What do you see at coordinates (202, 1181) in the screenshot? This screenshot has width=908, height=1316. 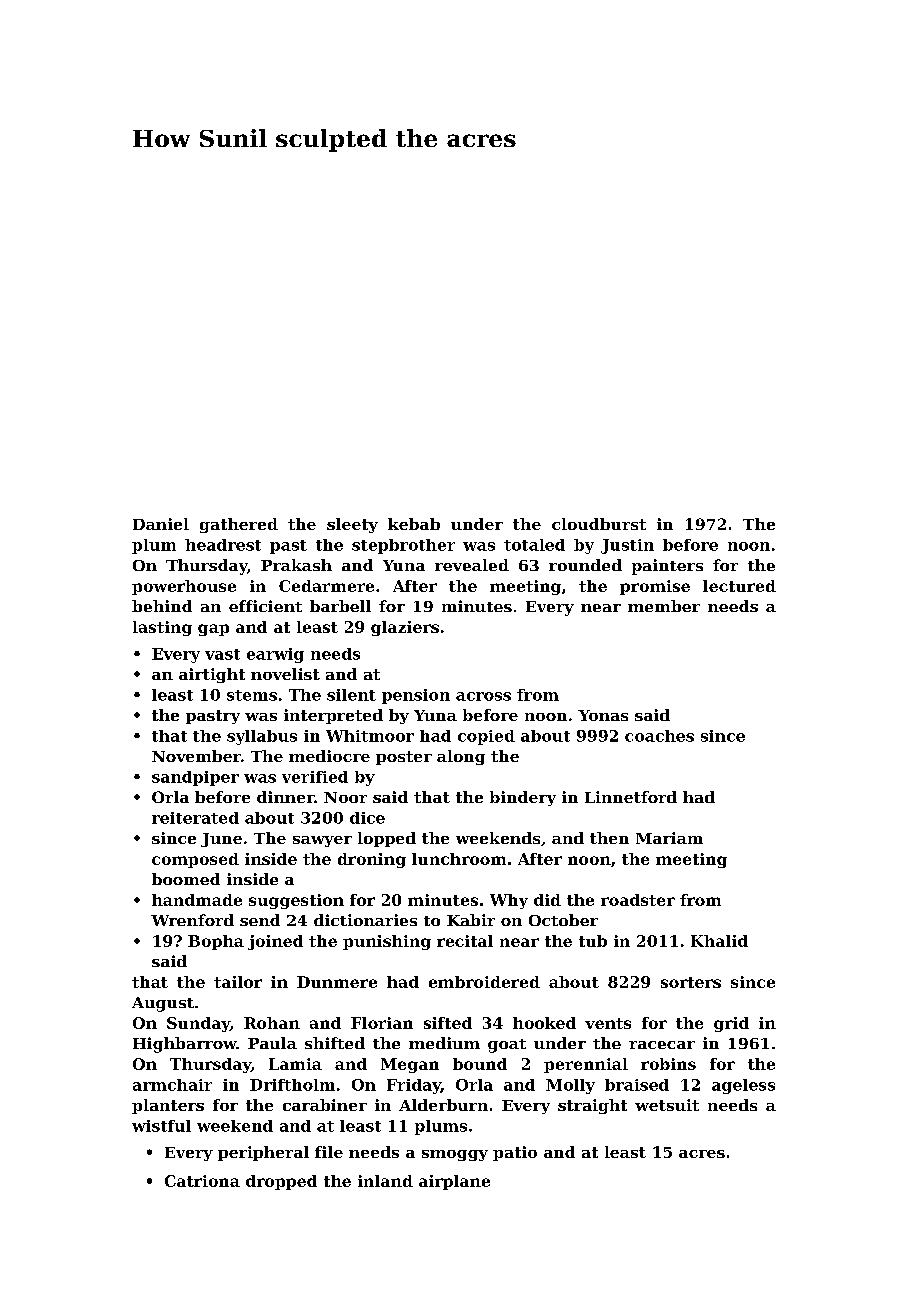 I see `Catriona` at bounding box center [202, 1181].
